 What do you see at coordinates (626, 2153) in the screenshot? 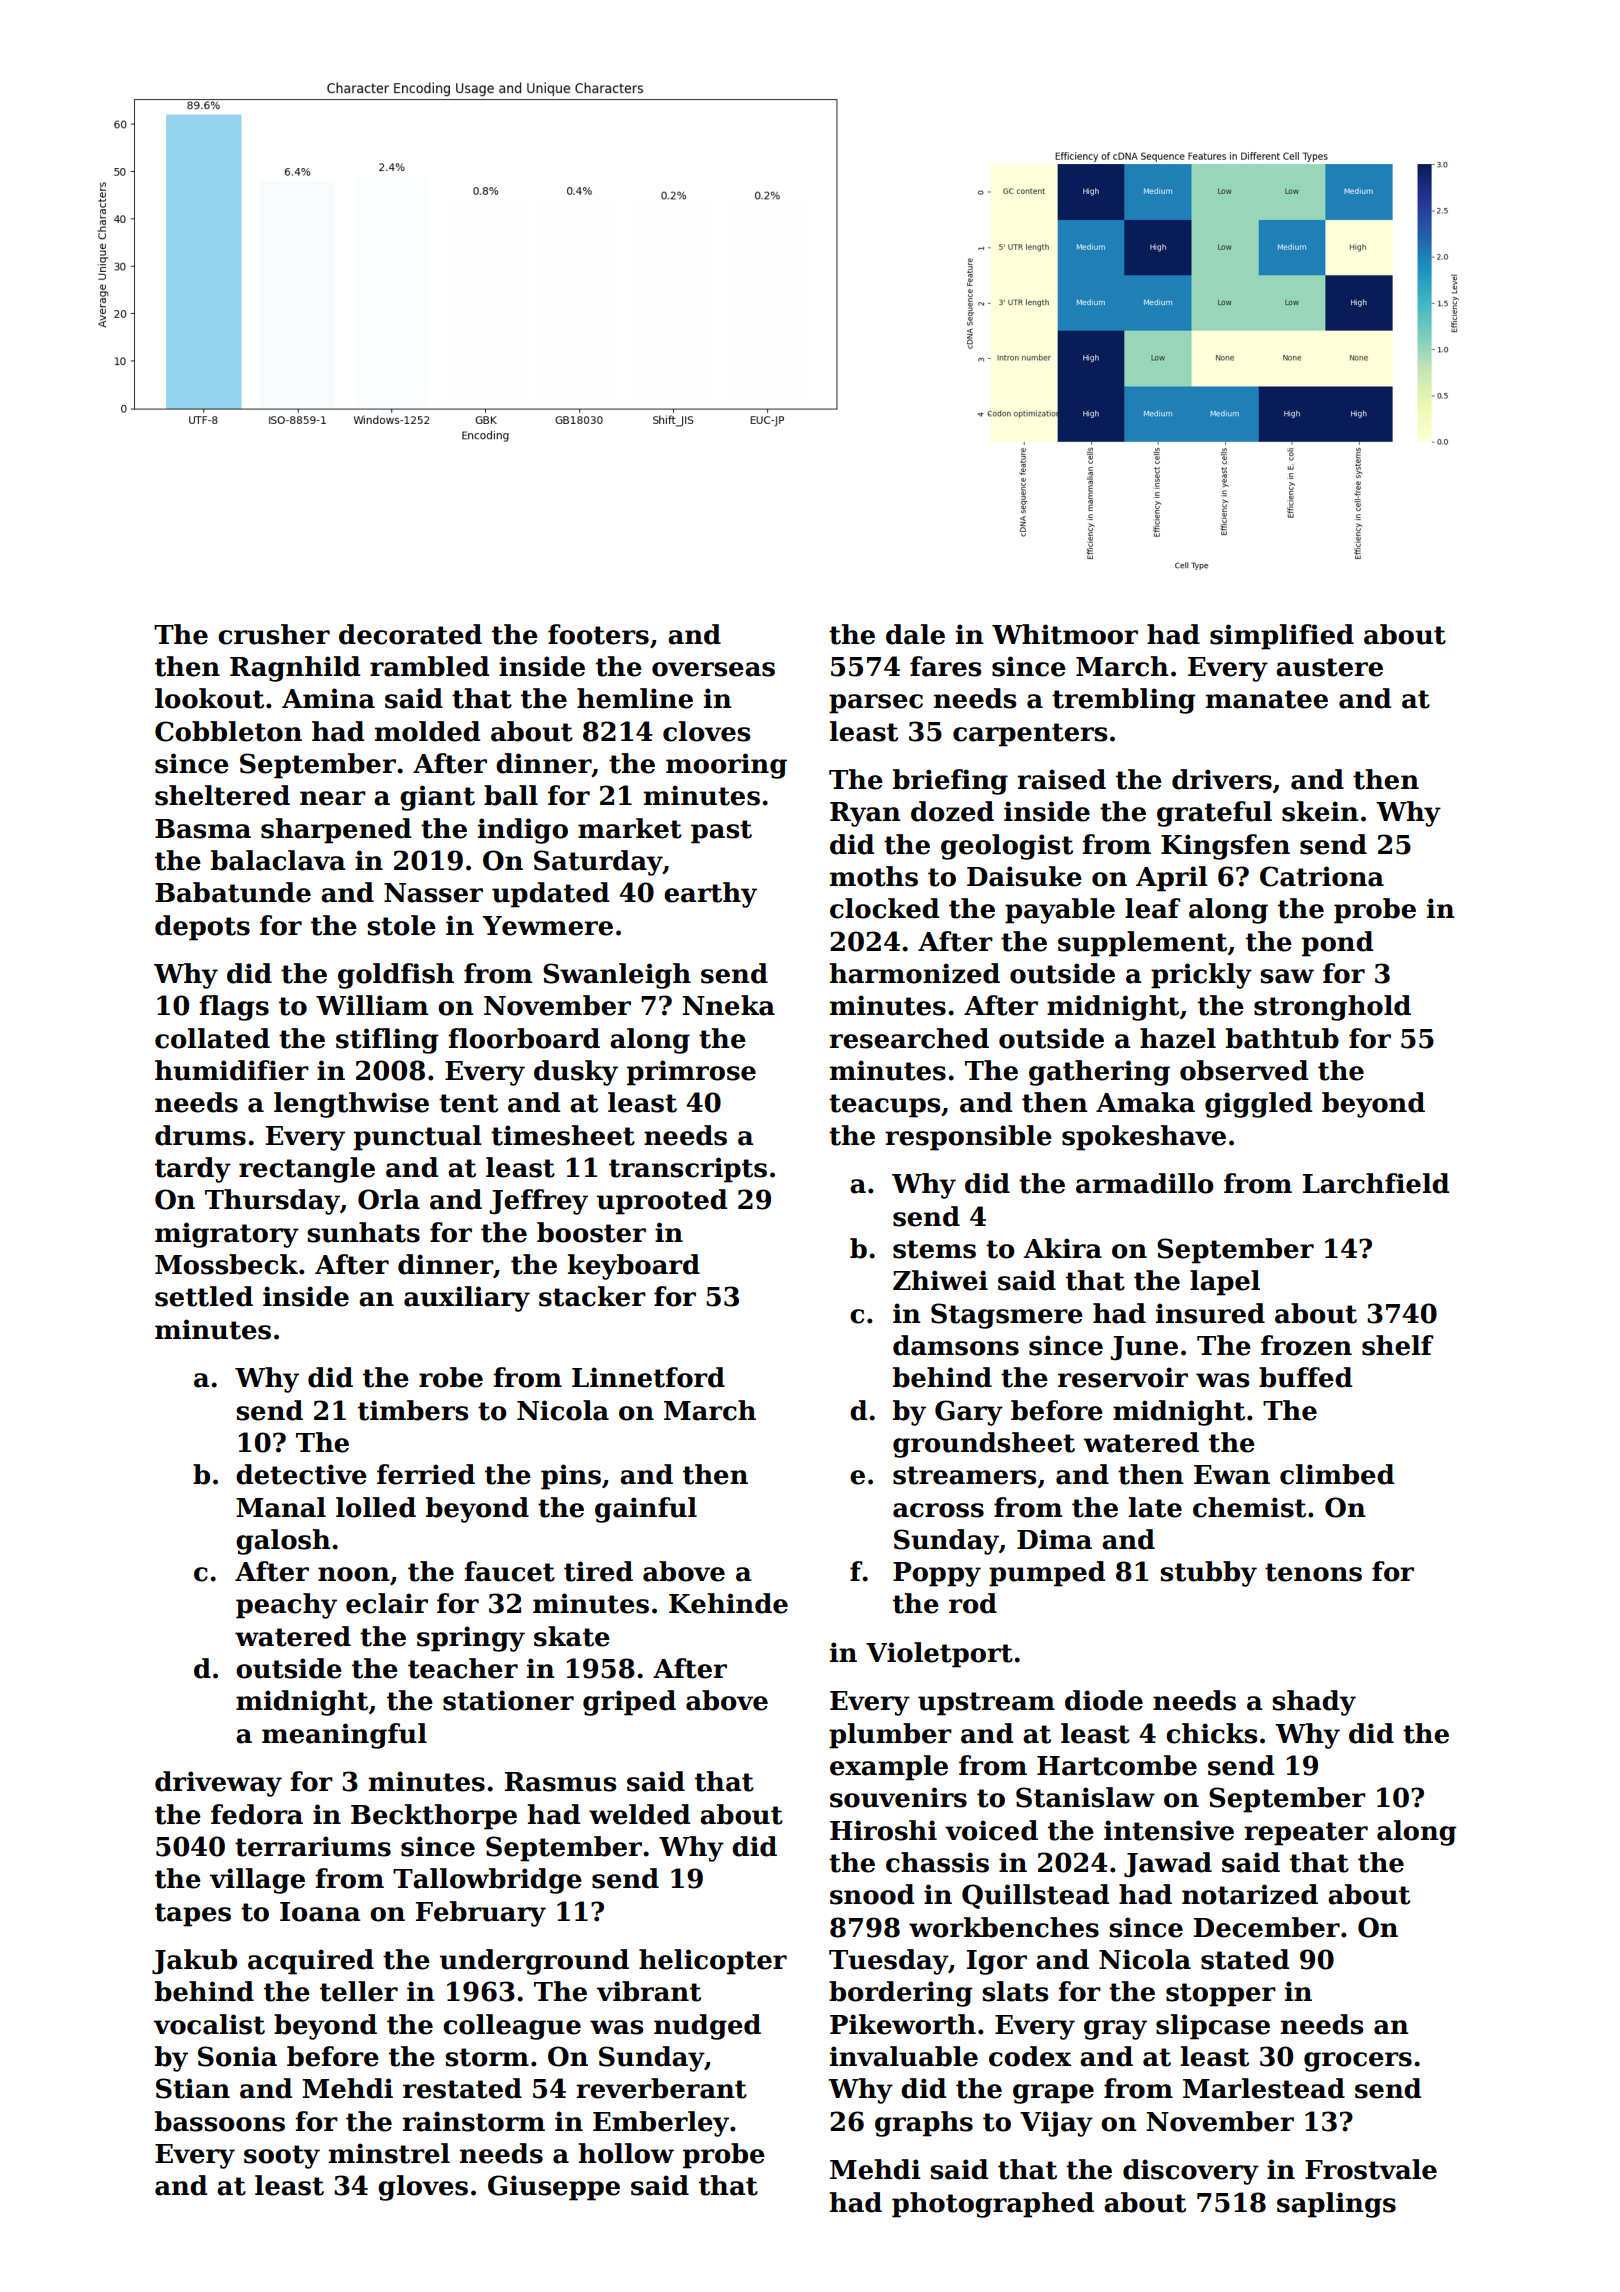
I see `hollow` at bounding box center [626, 2153].
